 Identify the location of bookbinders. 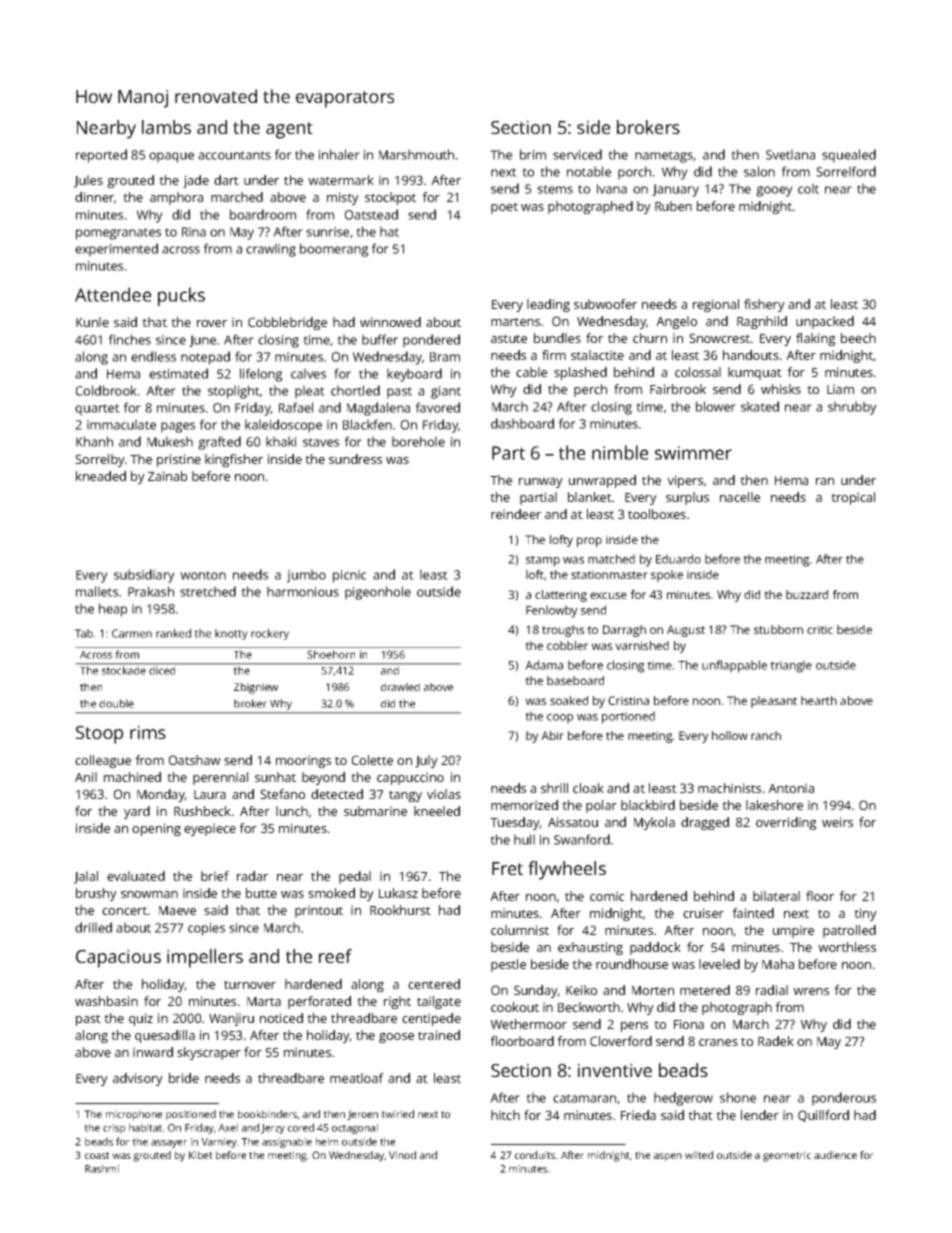
(267, 1114).
